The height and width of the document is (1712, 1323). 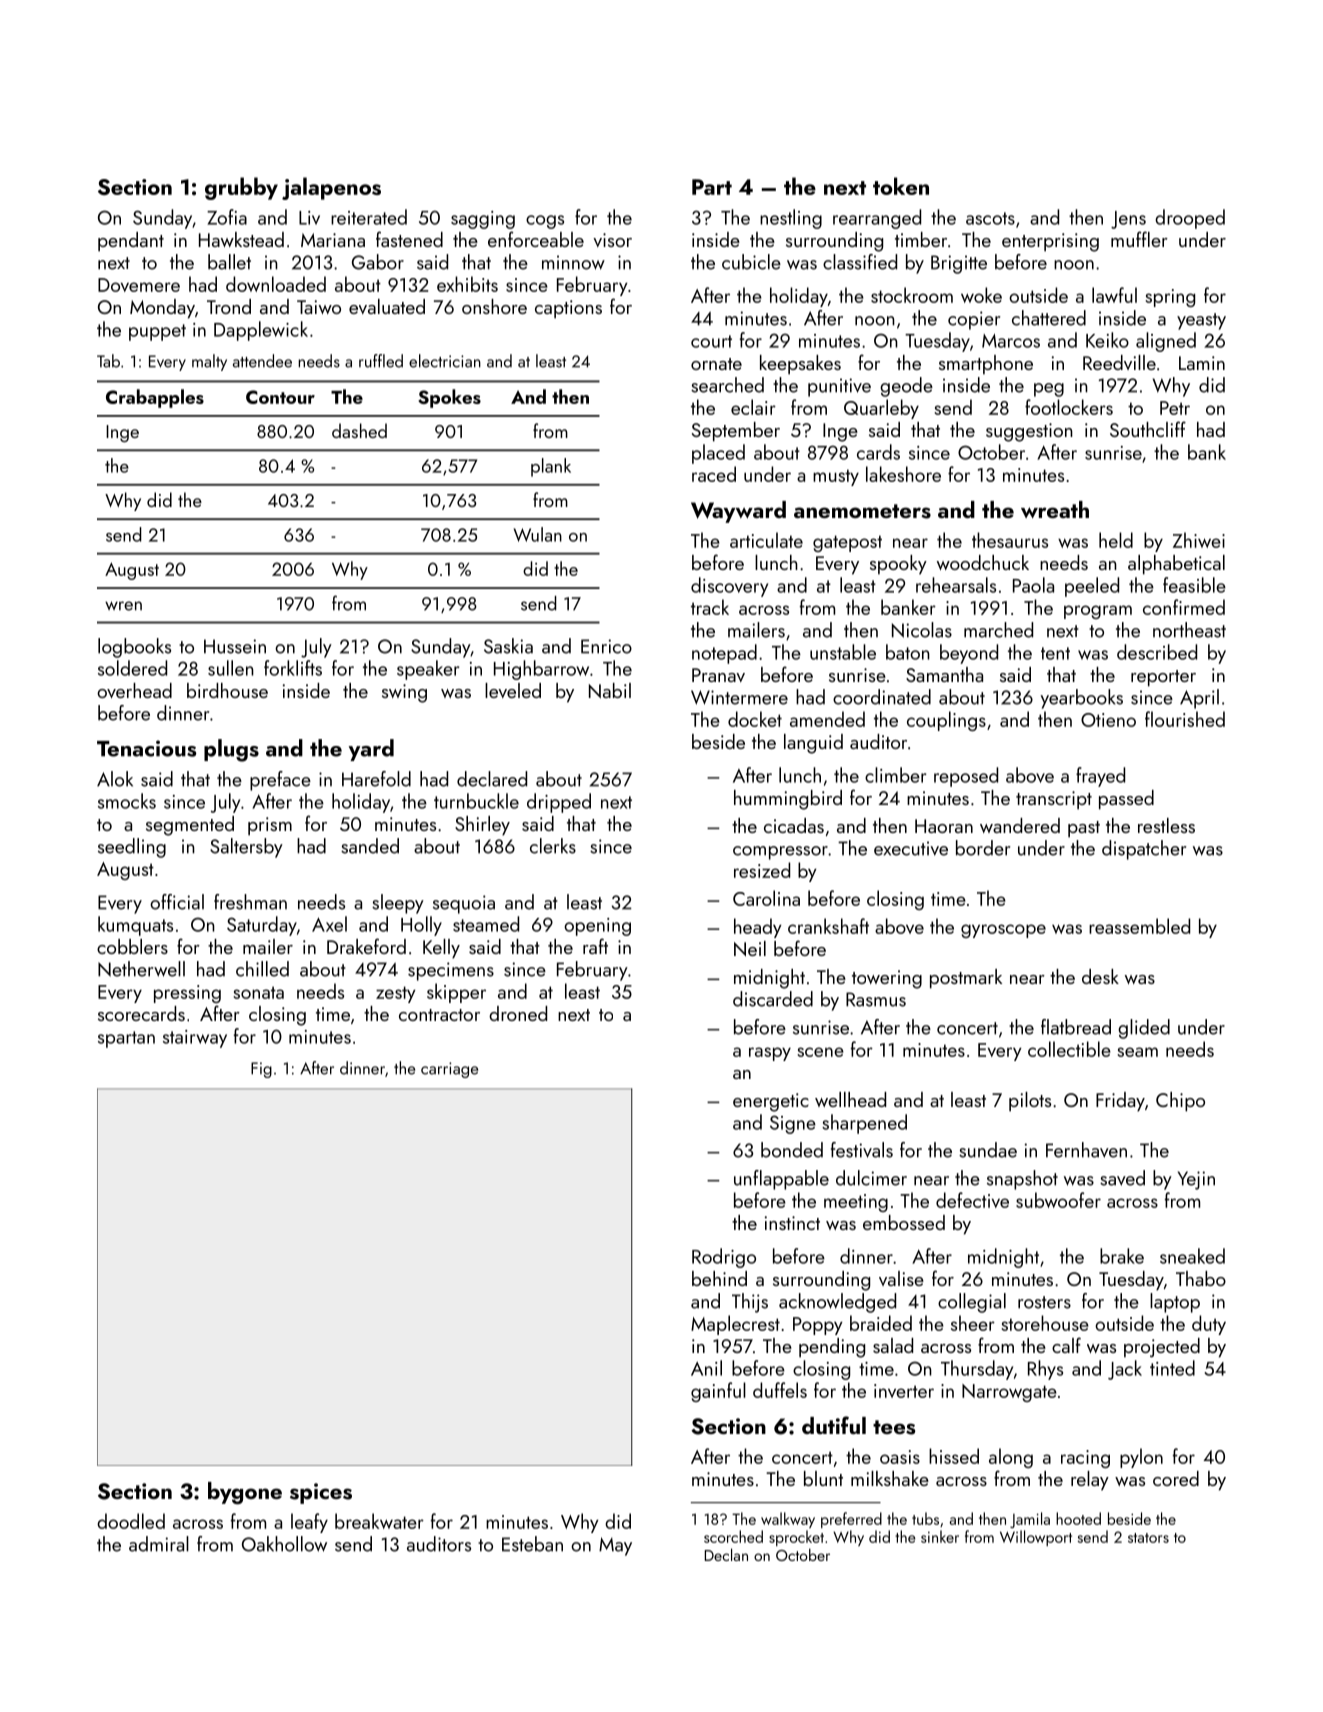 What do you see at coordinates (1172, 1368) in the document?
I see `tinted` at bounding box center [1172, 1368].
